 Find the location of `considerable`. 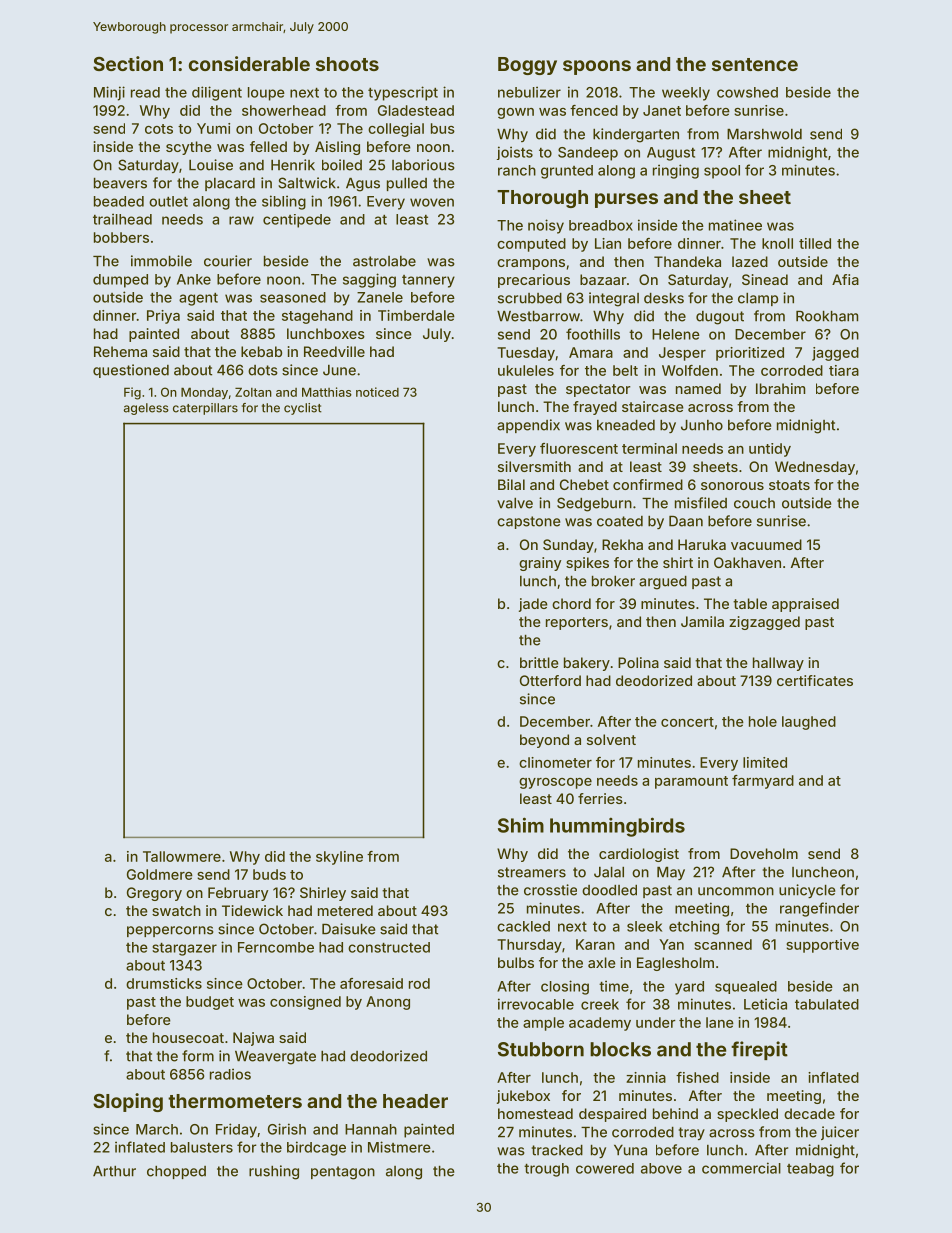

considerable is located at coordinates (249, 63).
